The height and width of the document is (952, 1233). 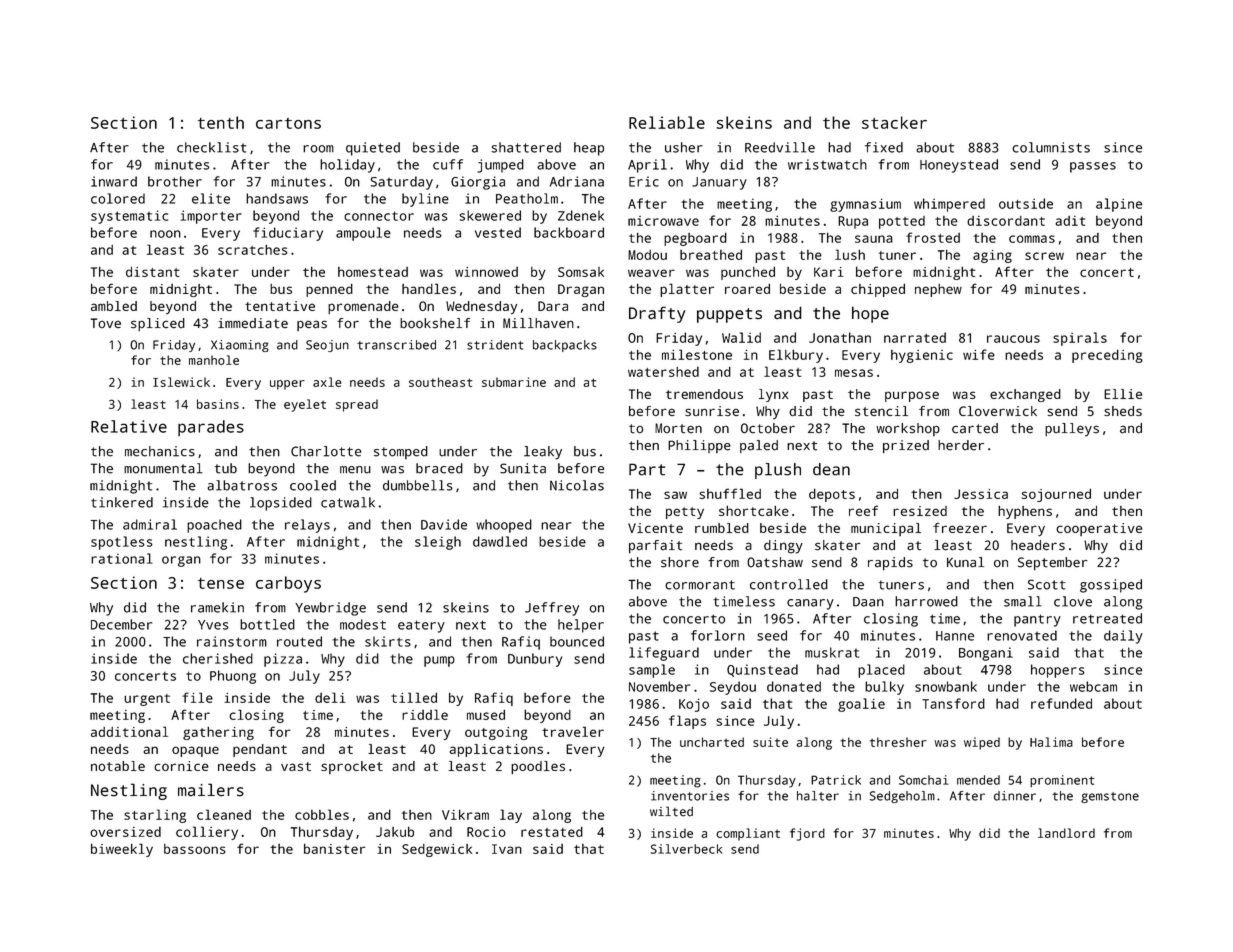 What do you see at coordinates (221, 122) in the document?
I see `tenth` at bounding box center [221, 122].
